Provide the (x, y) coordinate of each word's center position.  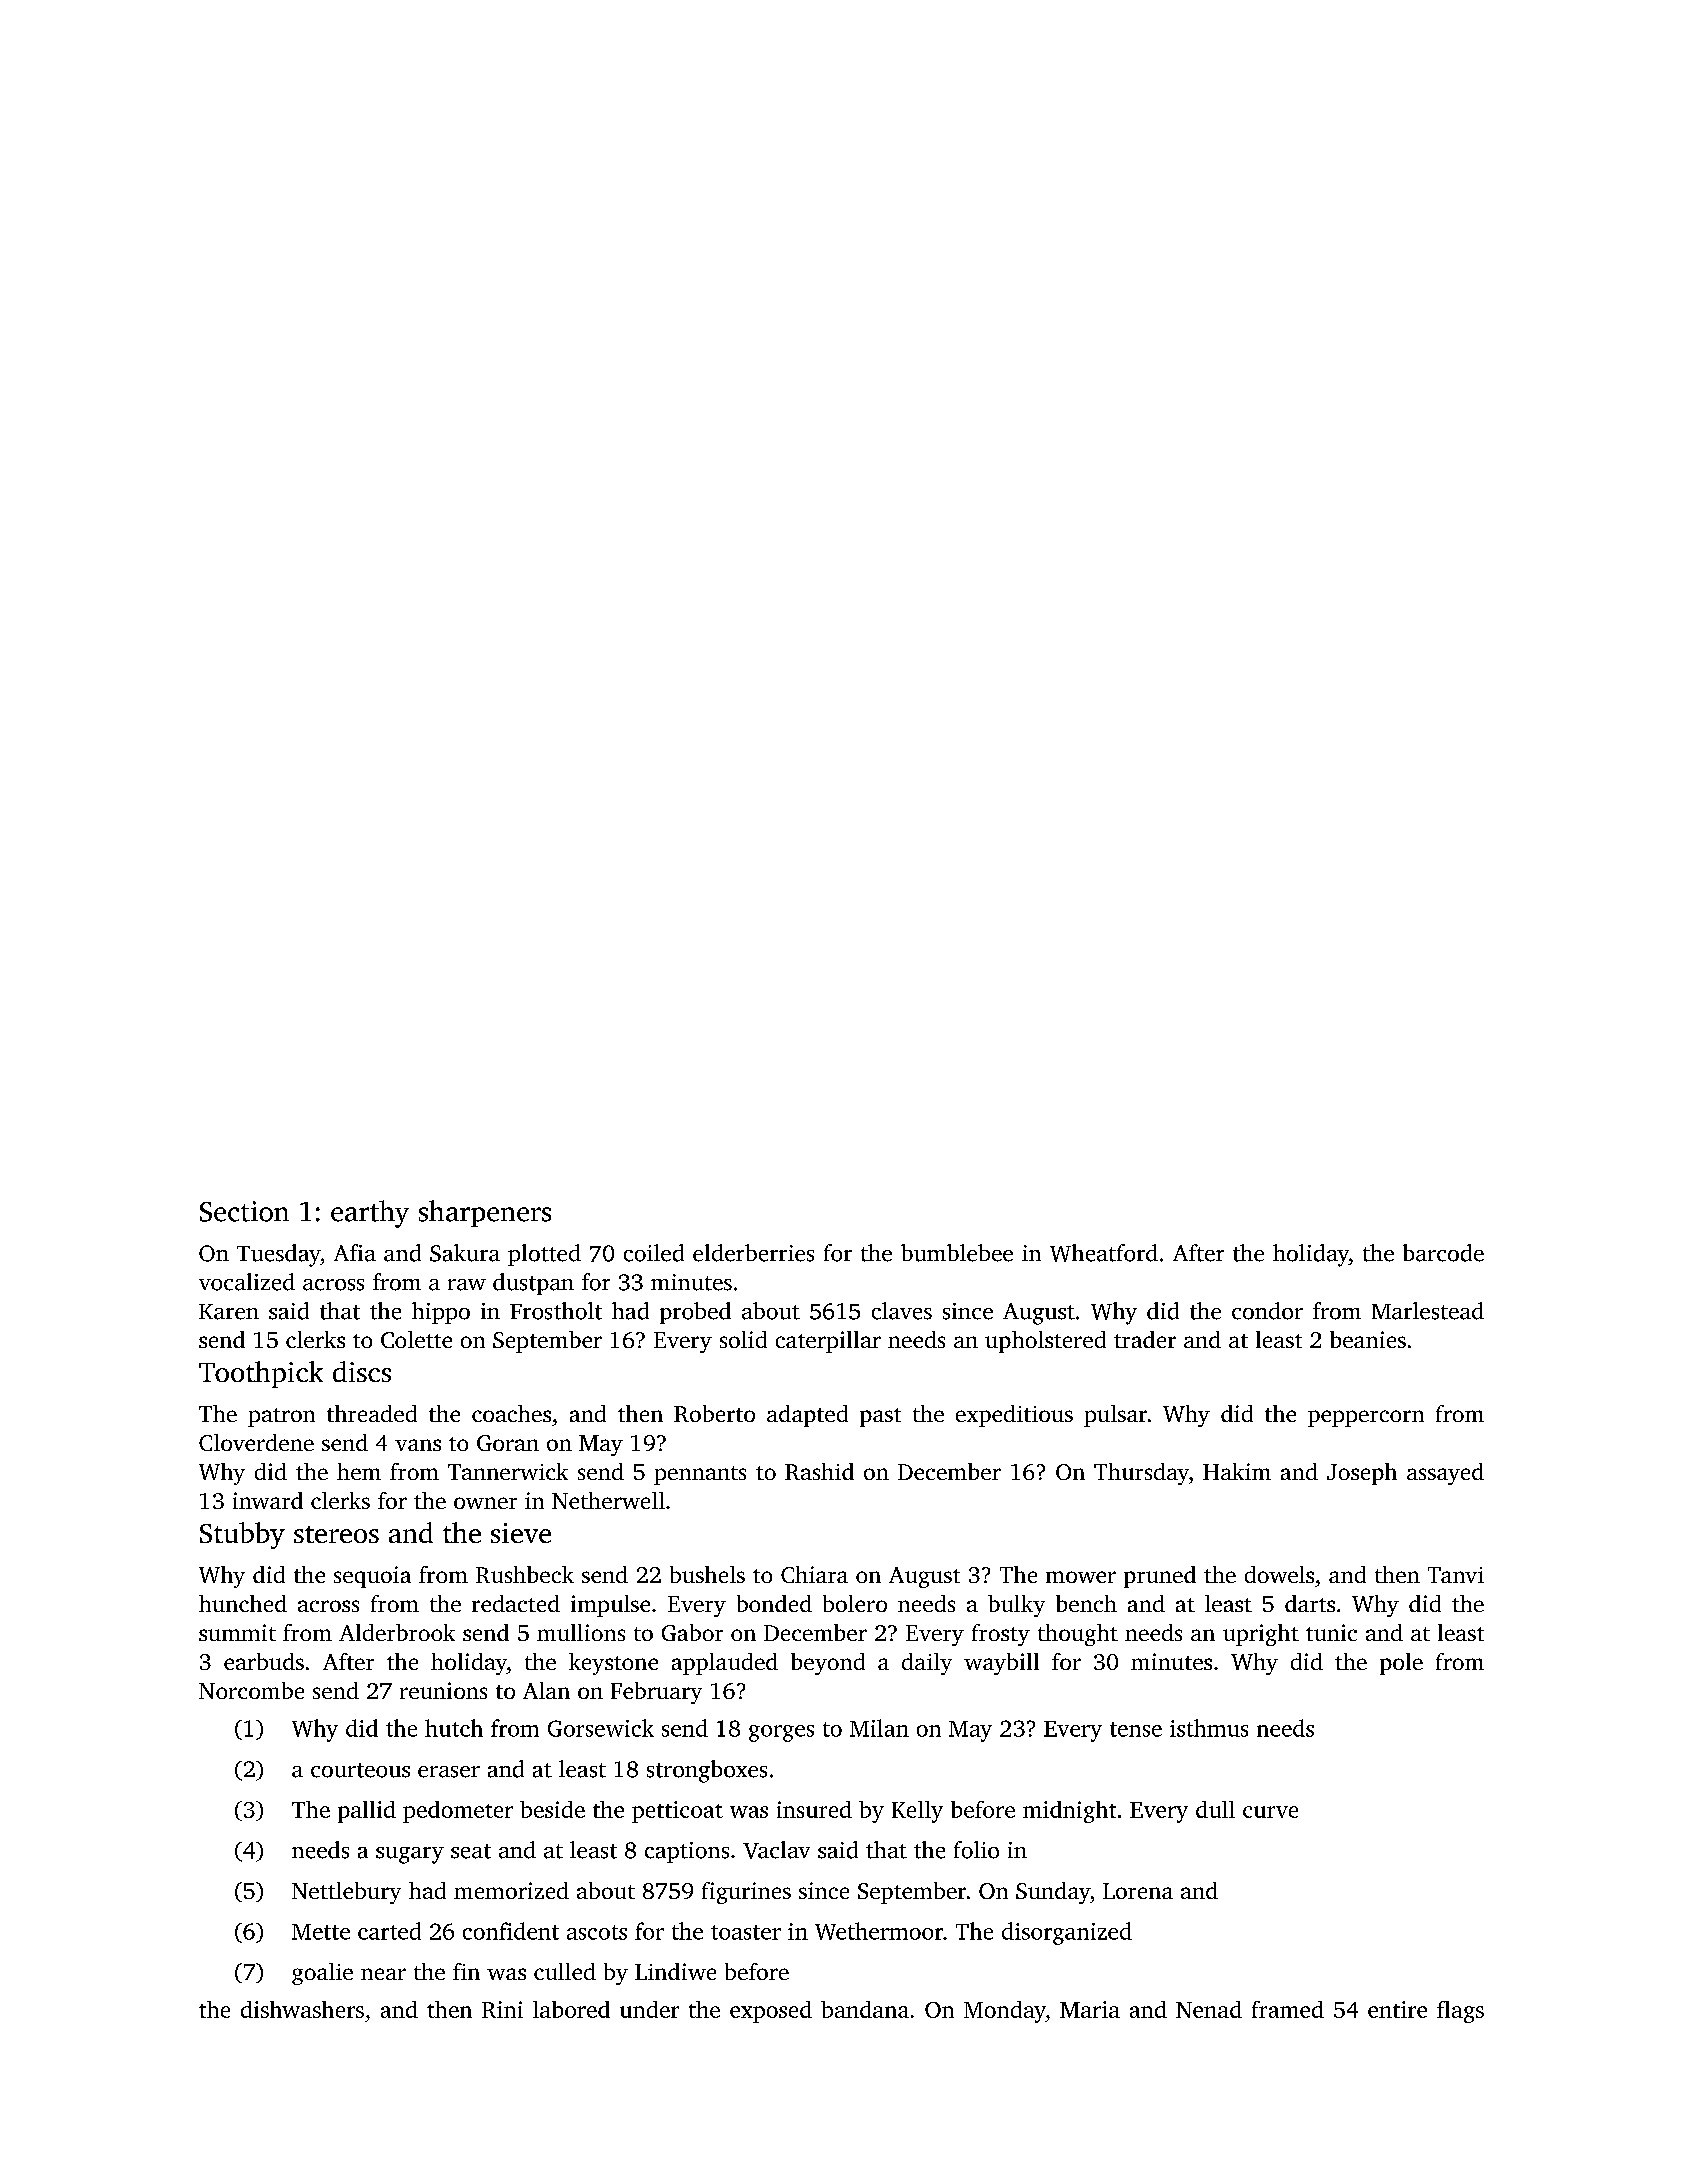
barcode (1443, 1253)
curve (1270, 1812)
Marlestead (1428, 1311)
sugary (410, 1855)
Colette (416, 1339)
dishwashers (302, 2009)
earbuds (264, 1661)
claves (902, 1311)
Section (244, 1211)
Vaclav (776, 1850)
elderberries (753, 1253)
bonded (774, 1603)
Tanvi (1456, 1575)
